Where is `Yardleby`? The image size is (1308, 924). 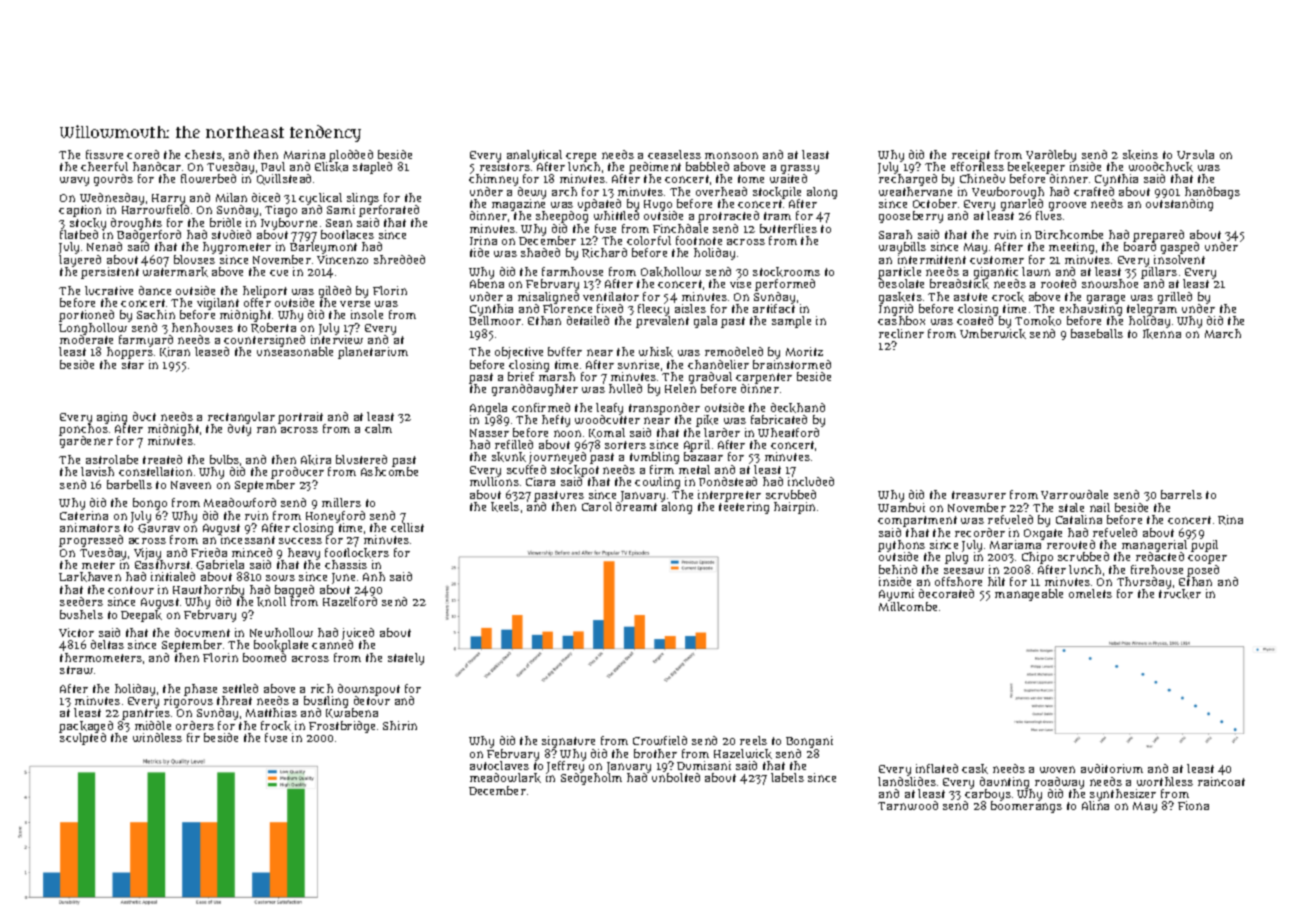
Yardleby is located at coordinates (1051, 156).
